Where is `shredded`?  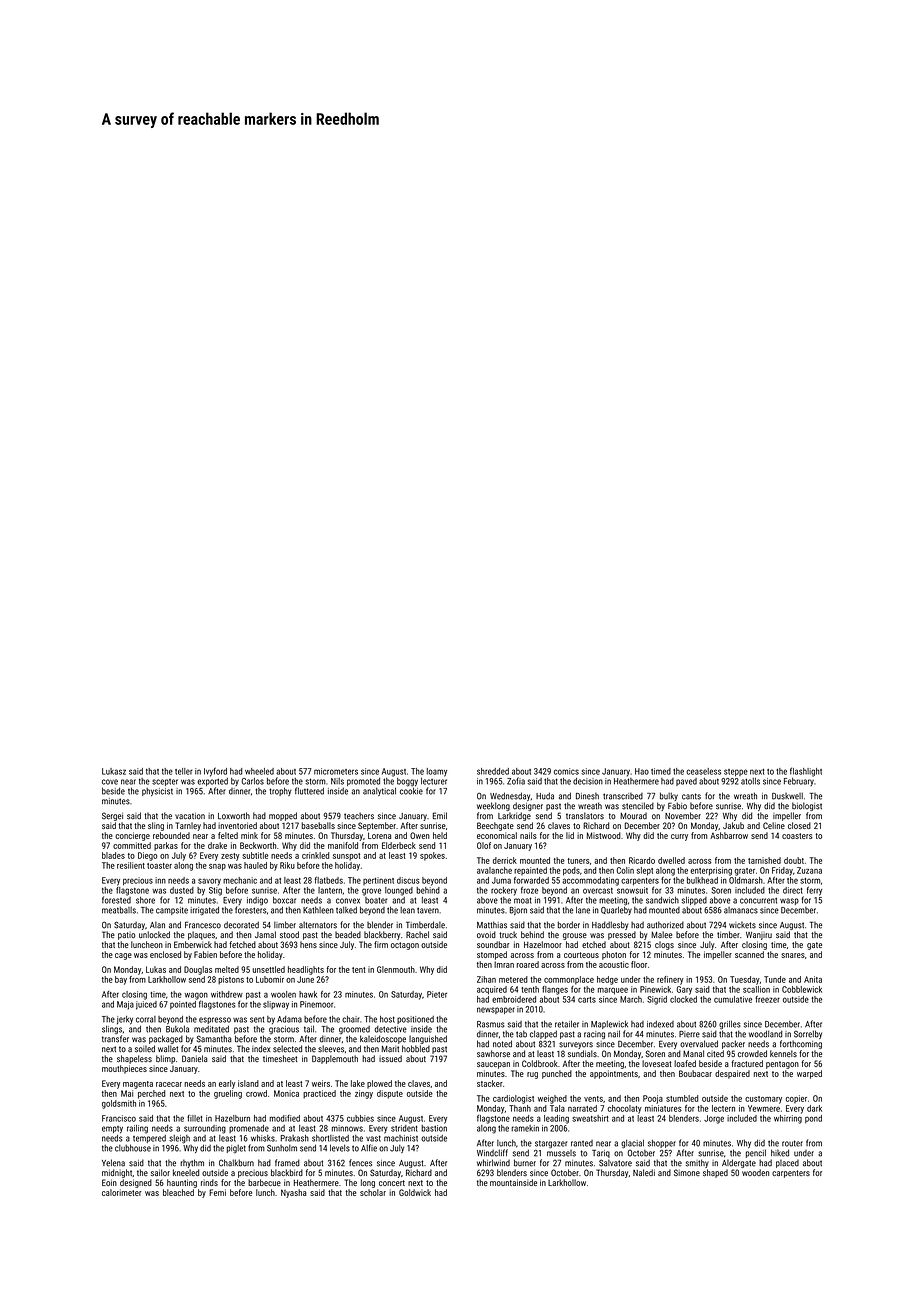 shredded is located at coordinates (493, 771).
